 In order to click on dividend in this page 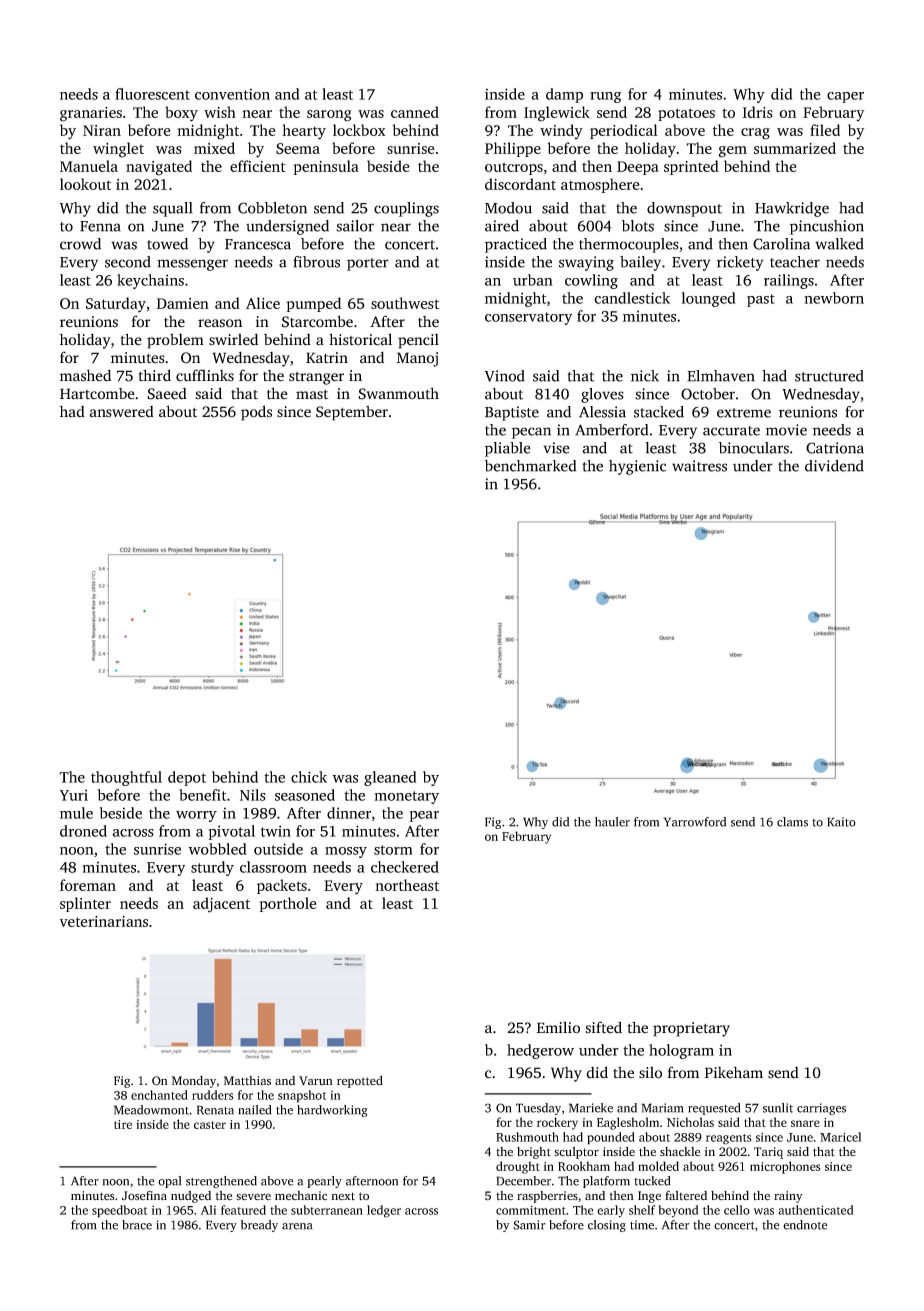, I will do `click(834, 466)`.
